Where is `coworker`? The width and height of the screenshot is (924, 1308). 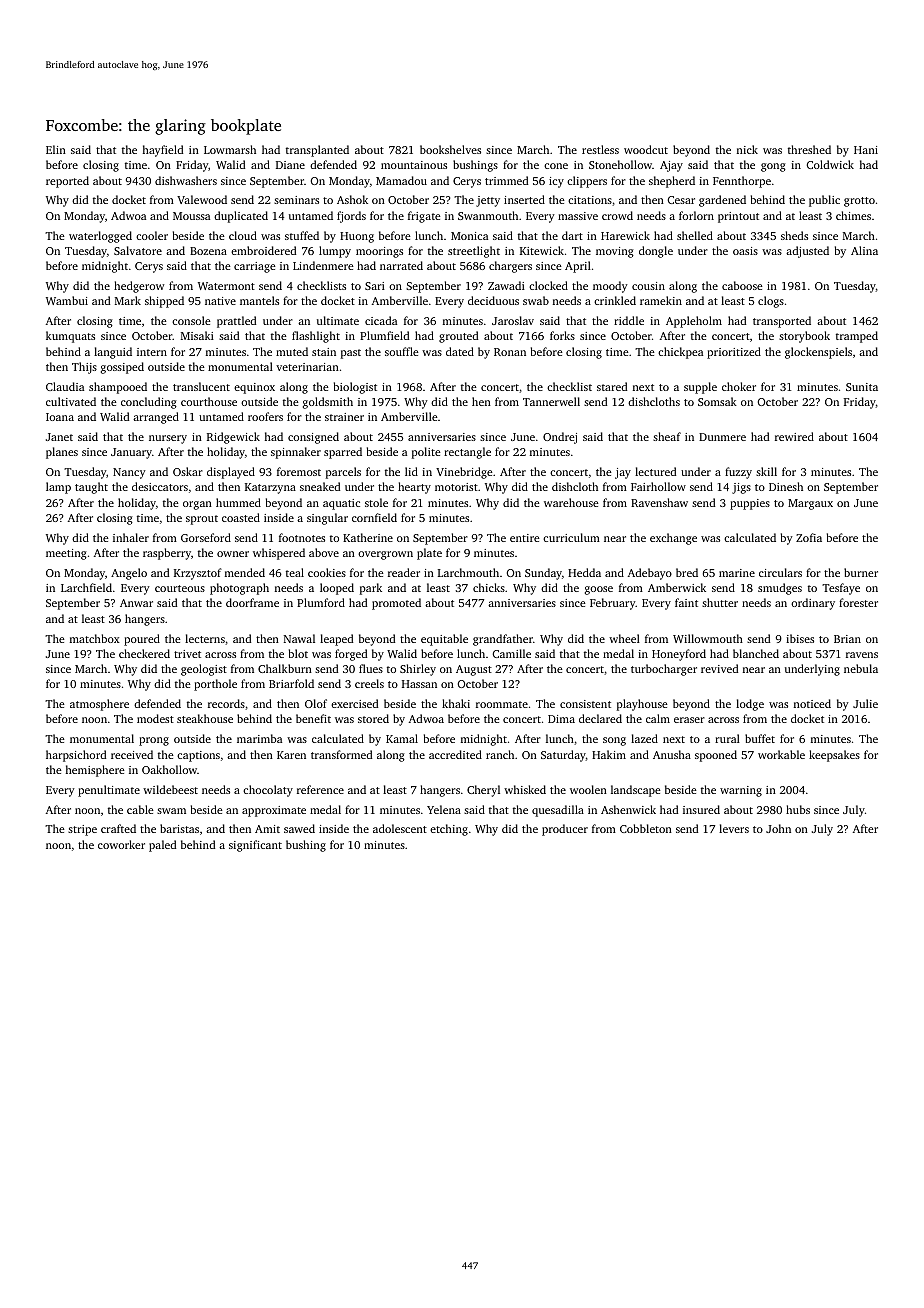
coworker is located at coordinates (121, 844).
